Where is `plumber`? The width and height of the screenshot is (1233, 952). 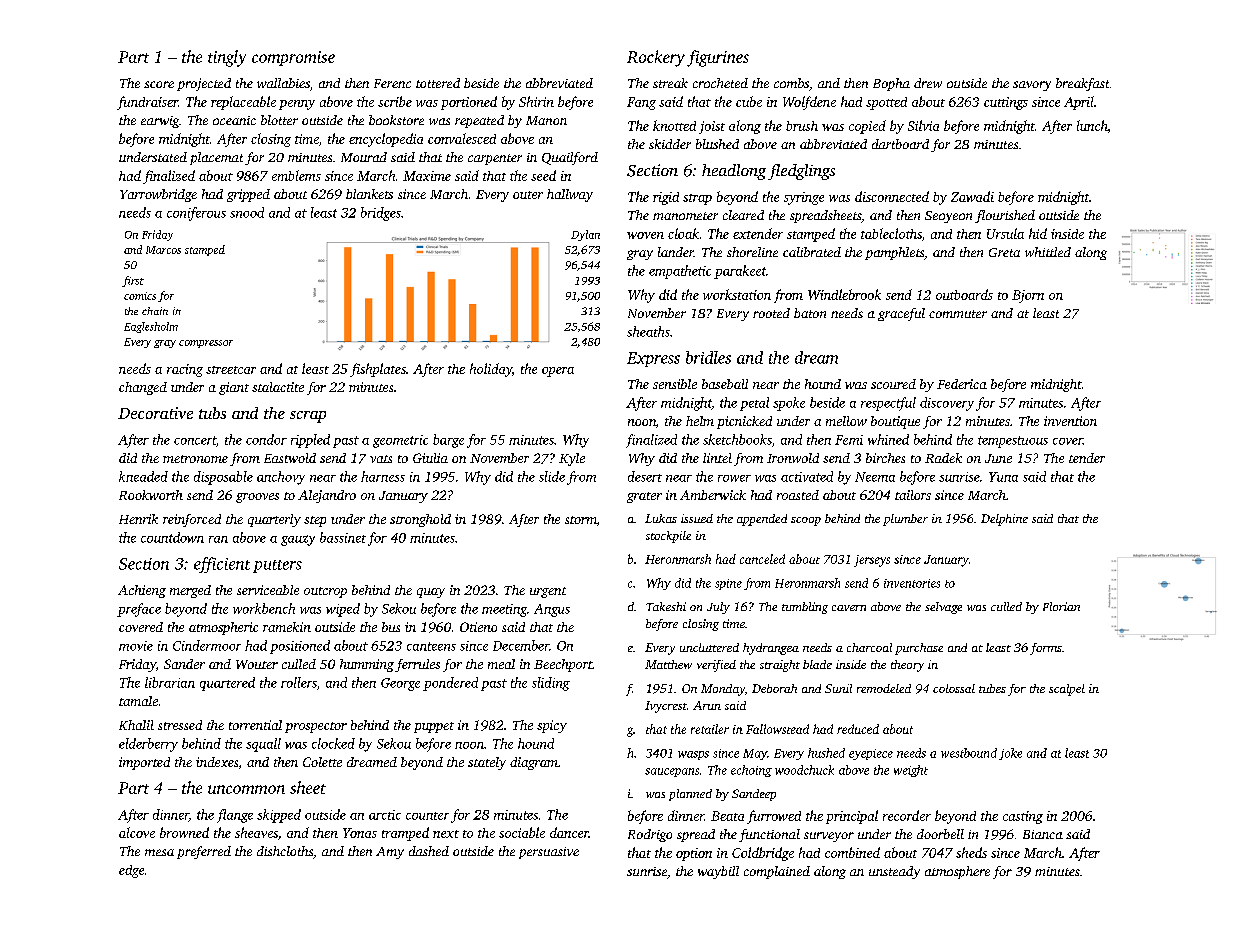
plumber is located at coordinates (905, 520).
